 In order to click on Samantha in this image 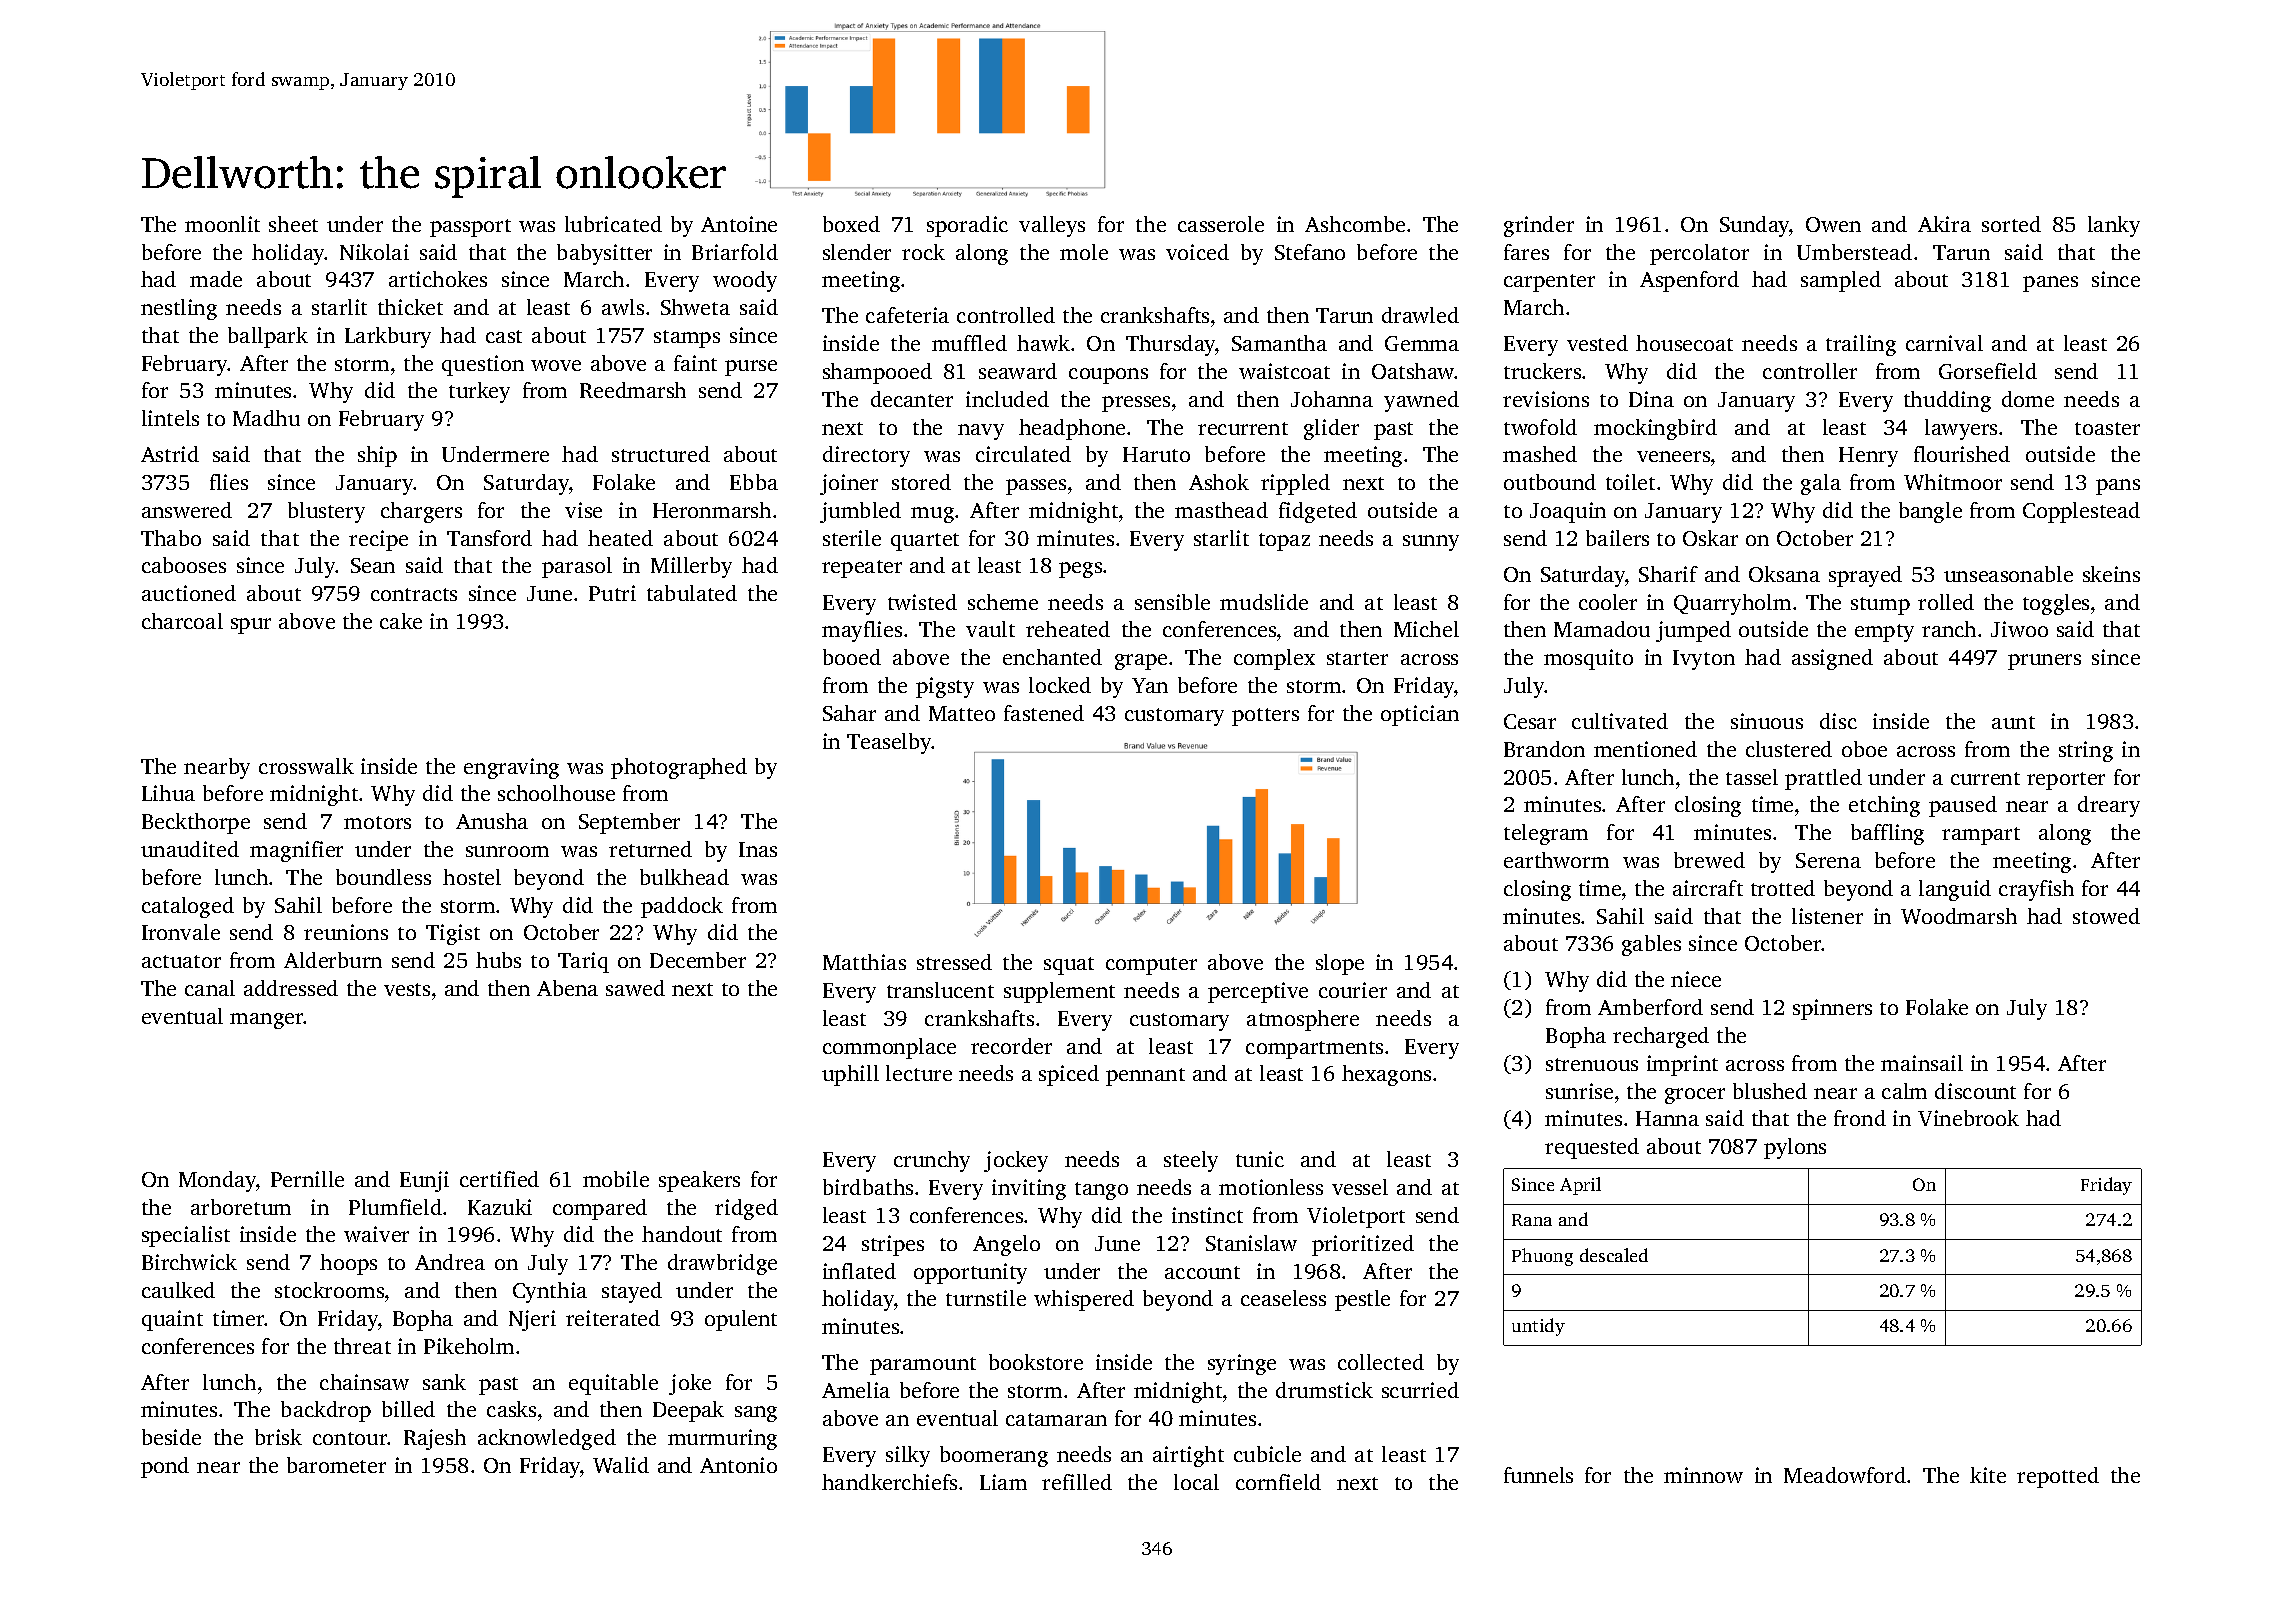, I will do `click(1279, 343)`.
